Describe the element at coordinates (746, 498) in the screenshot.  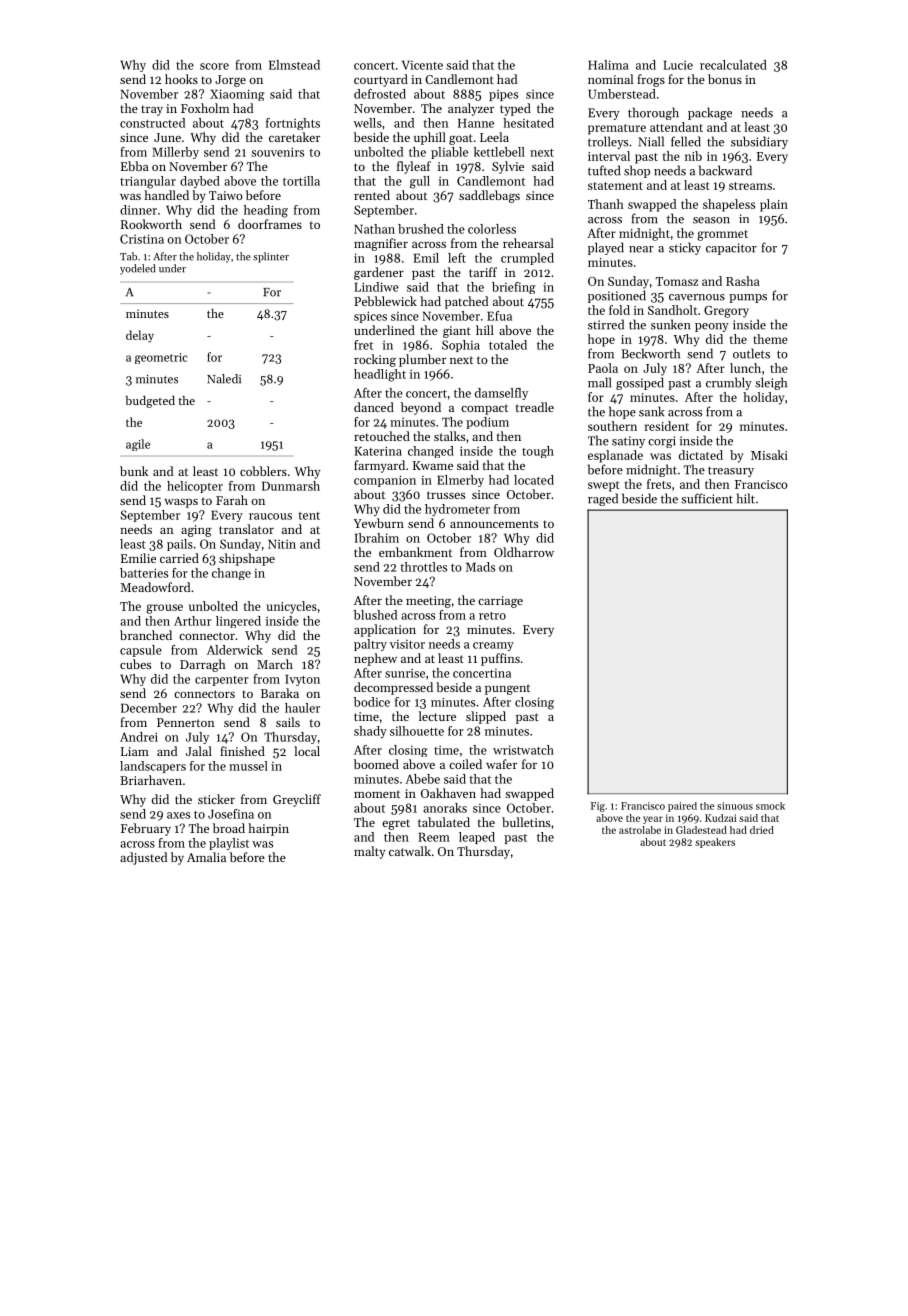
I see `hilt` at that location.
